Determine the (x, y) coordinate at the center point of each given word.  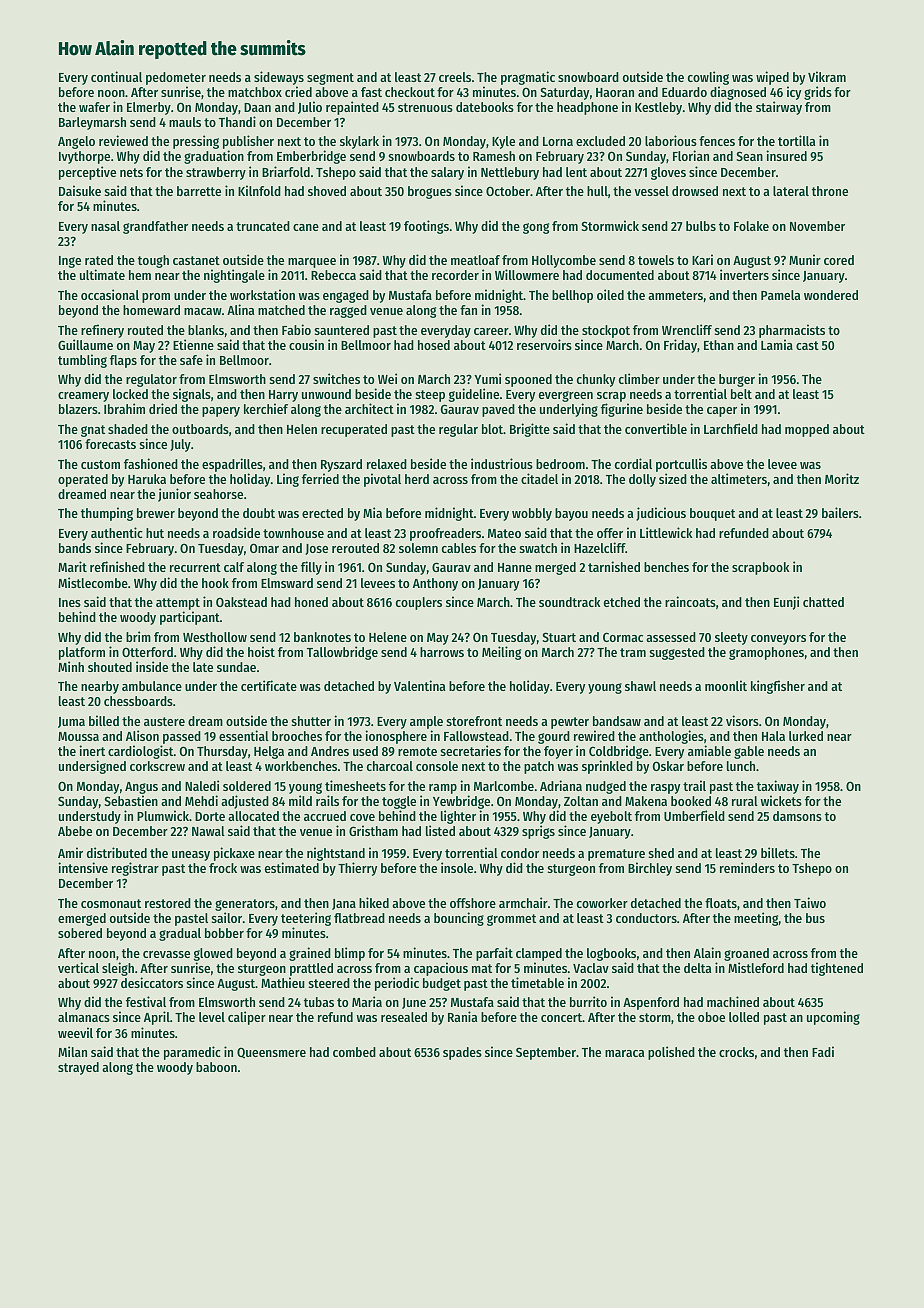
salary (447, 173)
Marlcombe (504, 786)
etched (622, 602)
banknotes (322, 637)
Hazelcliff (600, 547)
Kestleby (658, 108)
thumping (107, 514)
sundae (236, 667)
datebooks (485, 107)
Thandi (237, 121)
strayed (78, 1068)
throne (830, 191)
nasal (105, 226)
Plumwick (163, 815)
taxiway (778, 787)
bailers (840, 512)
